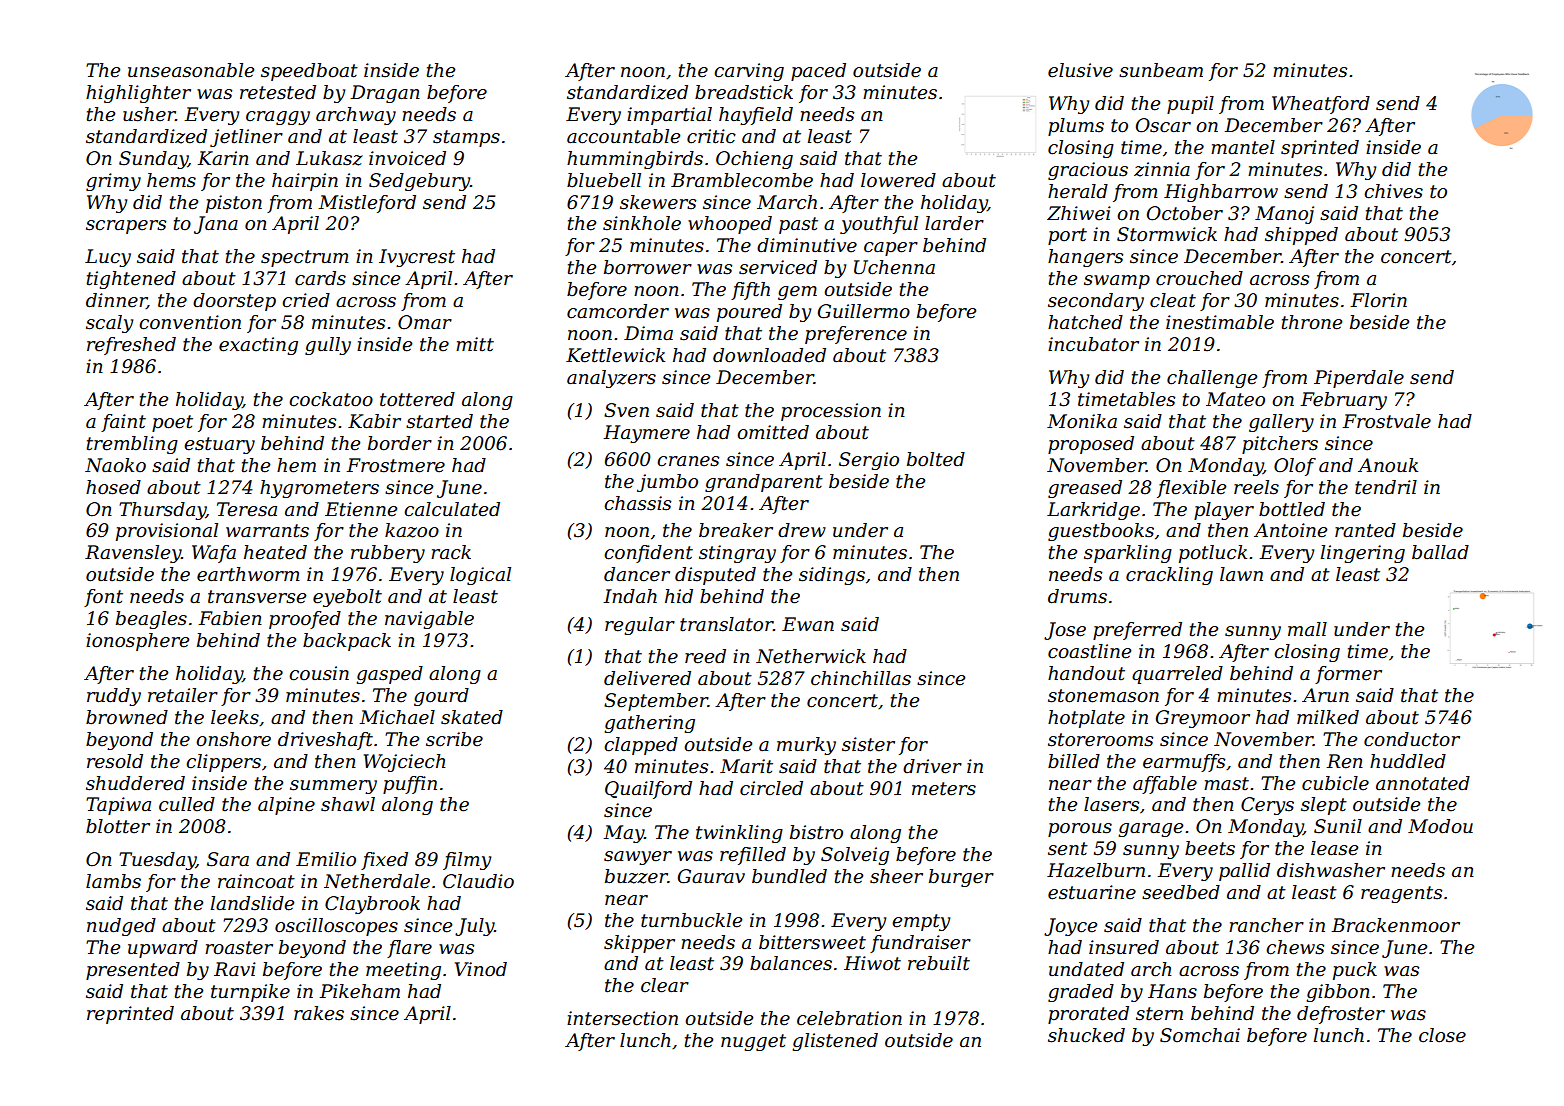  What do you see at coordinates (936, 459) in the document?
I see `bolted` at bounding box center [936, 459].
